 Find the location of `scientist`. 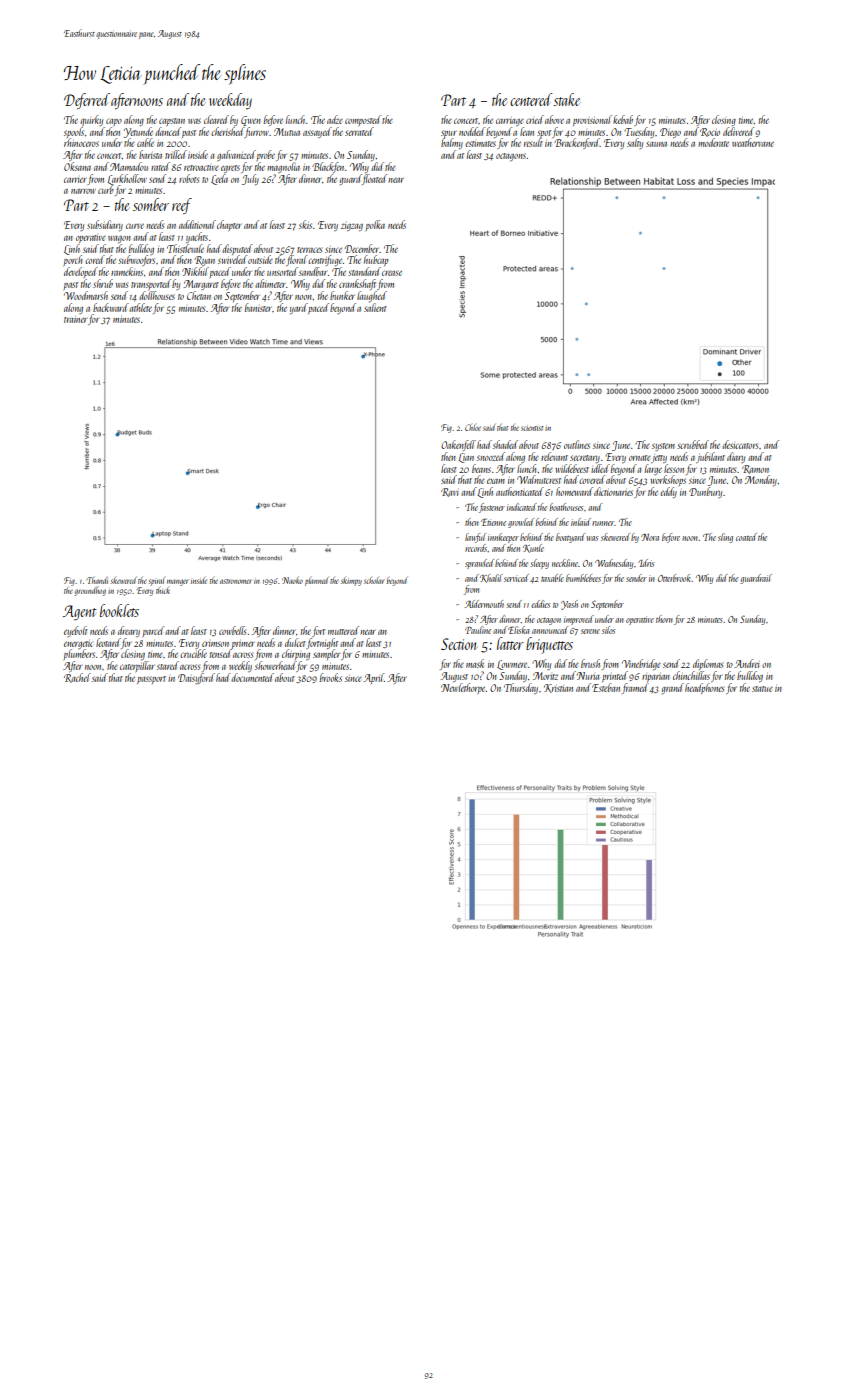

scientist is located at coordinates (532, 428).
